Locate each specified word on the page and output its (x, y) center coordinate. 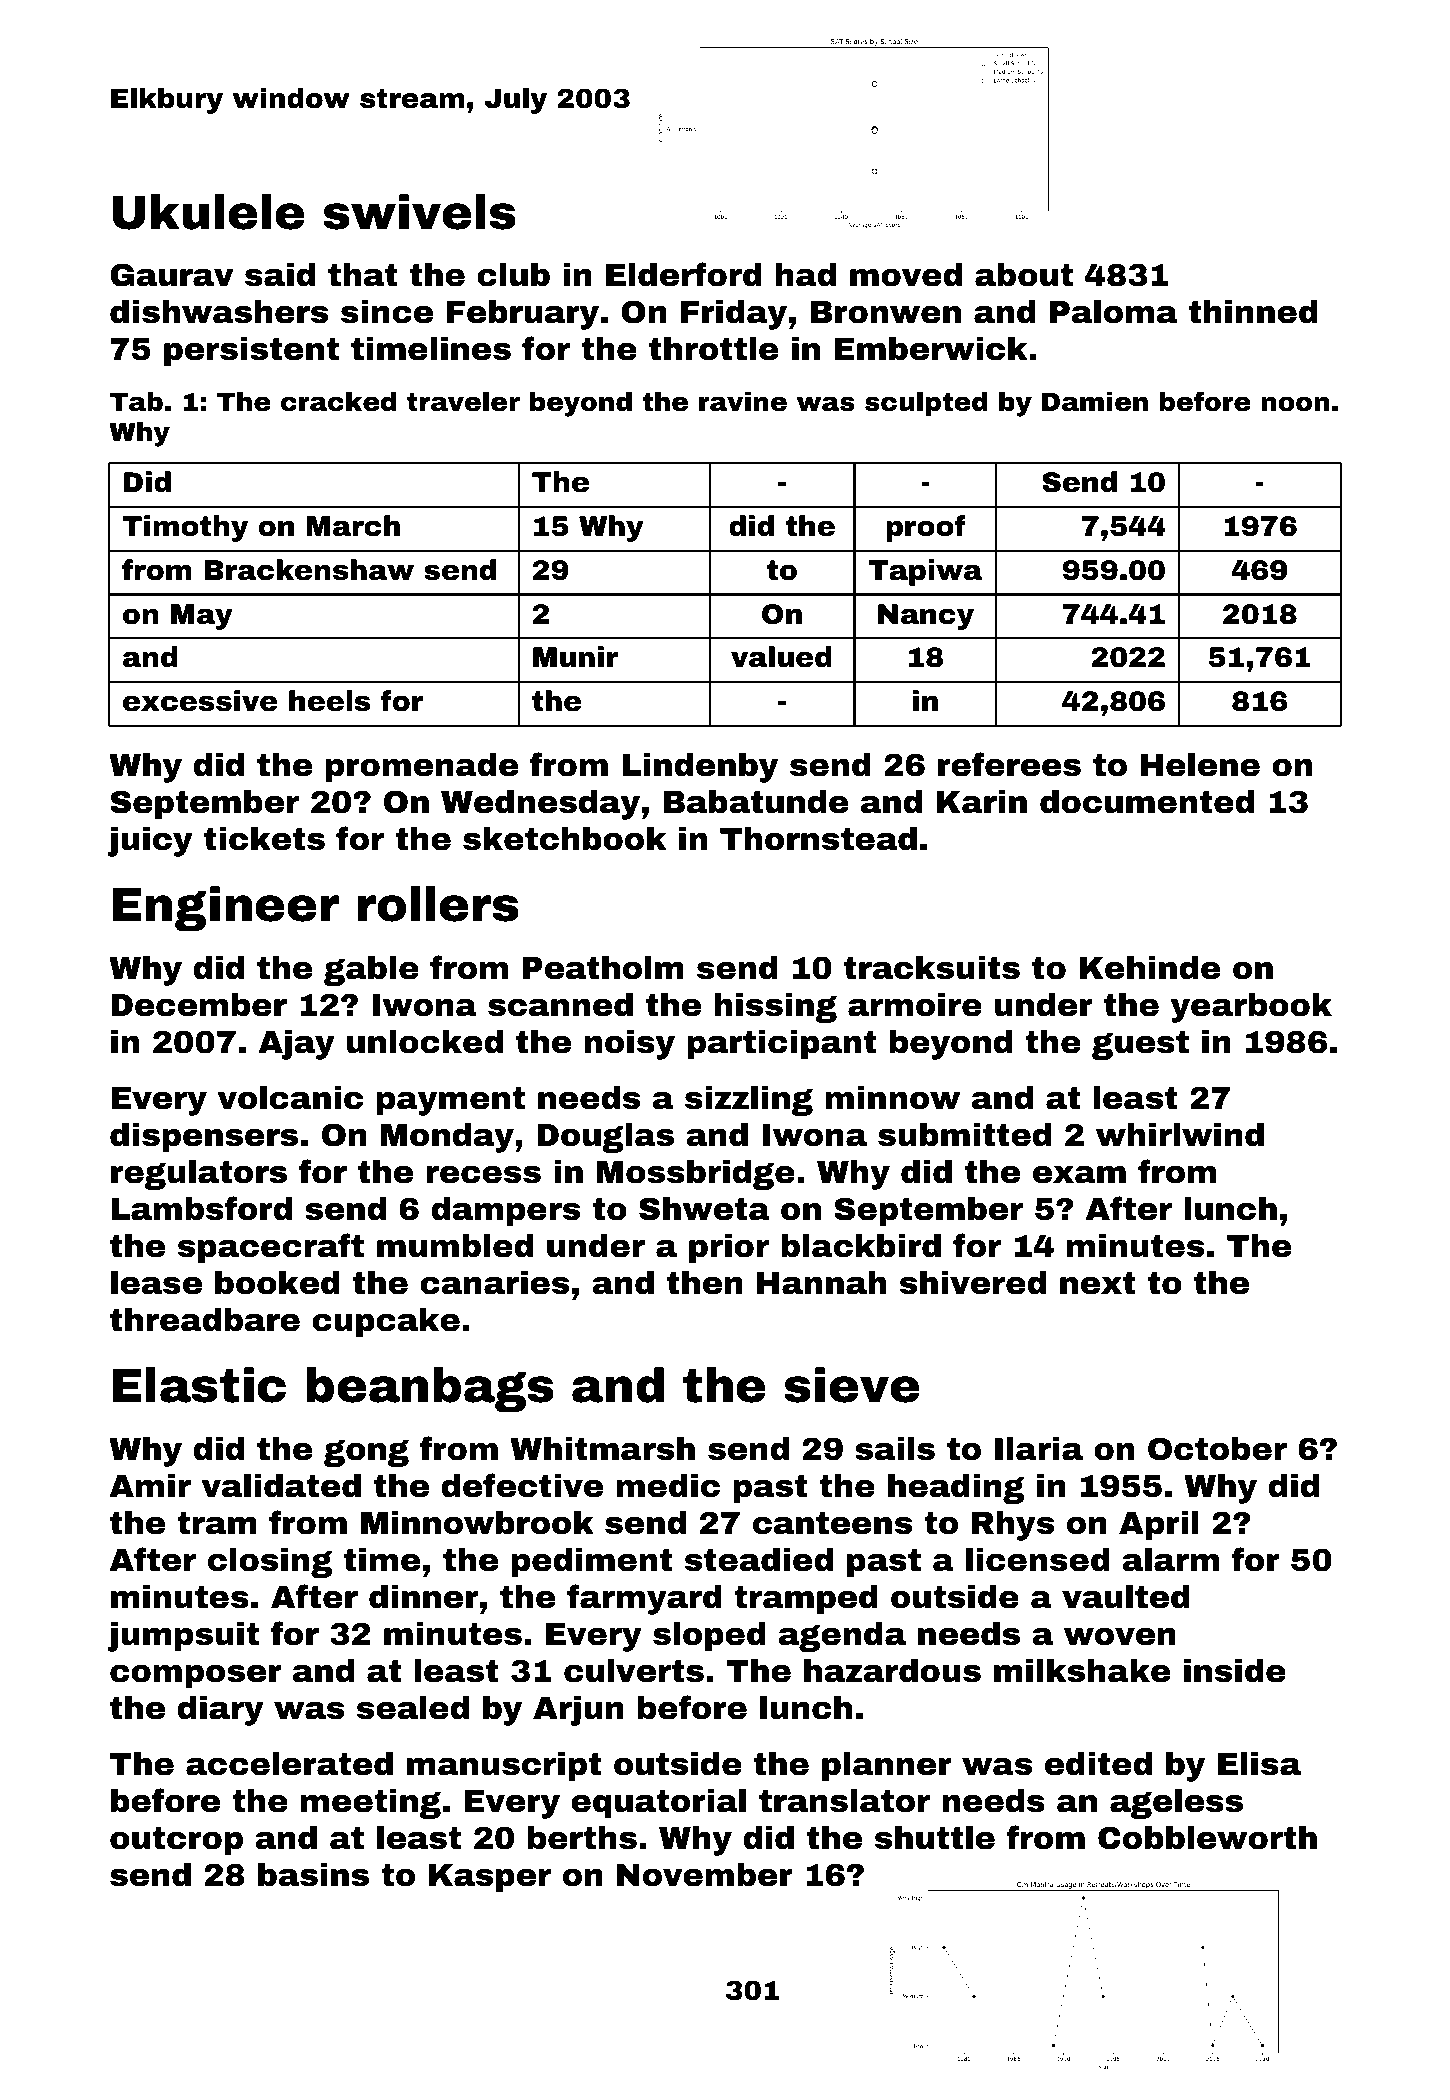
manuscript (504, 1767)
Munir (576, 657)
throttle (713, 349)
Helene (1200, 765)
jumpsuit (183, 1637)
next (1098, 1283)
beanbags (430, 1389)
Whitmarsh (602, 1449)
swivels (419, 212)
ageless (1176, 1804)
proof (926, 528)
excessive (200, 701)
